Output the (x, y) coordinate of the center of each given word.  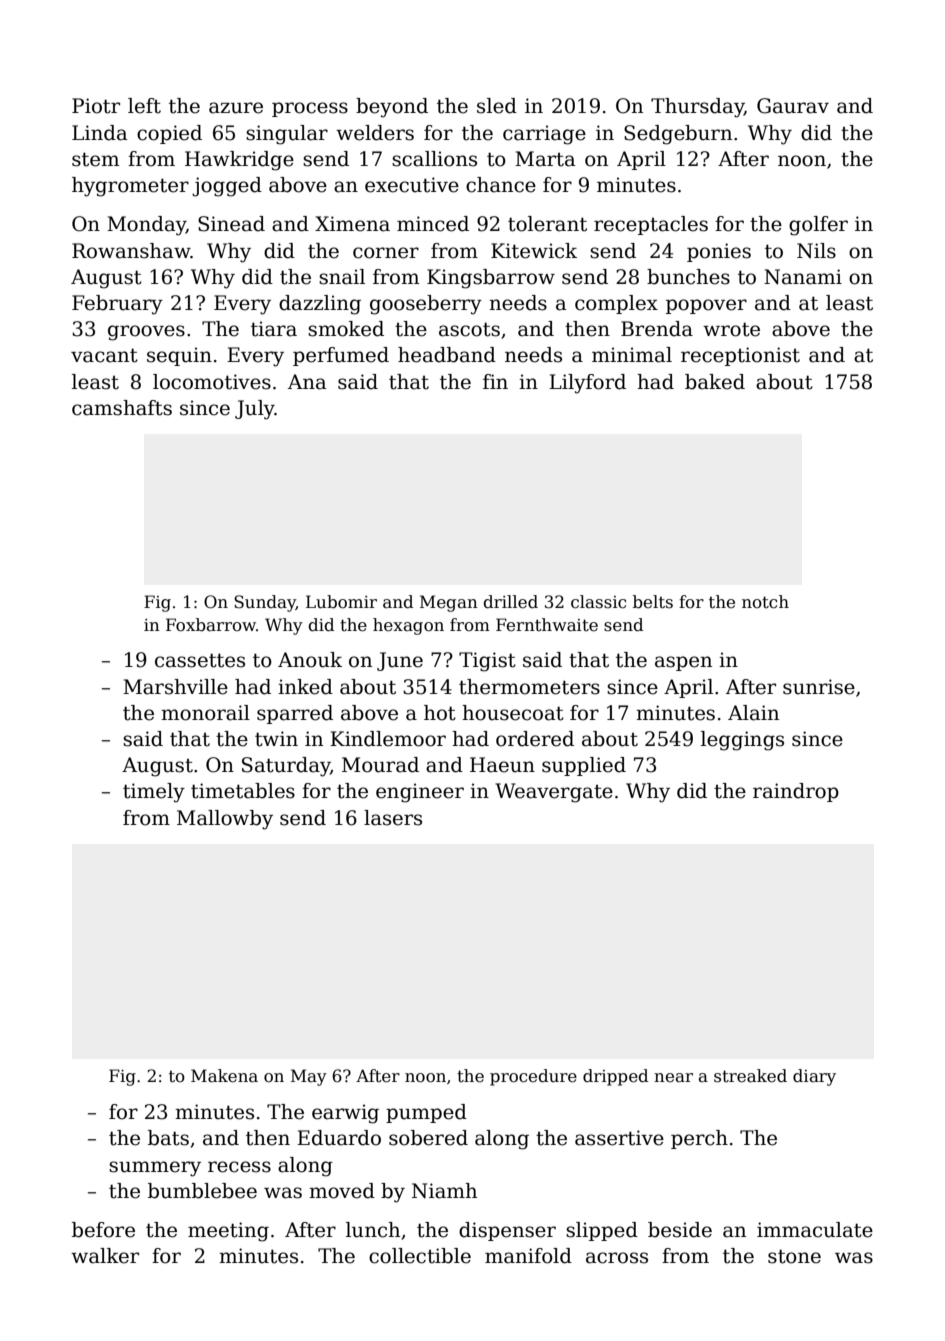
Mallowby (225, 820)
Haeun (502, 765)
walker (105, 1256)
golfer (818, 226)
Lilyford (587, 384)
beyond (392, 108)
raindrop (796, 792)
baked (715, 382)
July (255, 410)
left (144, 106)
